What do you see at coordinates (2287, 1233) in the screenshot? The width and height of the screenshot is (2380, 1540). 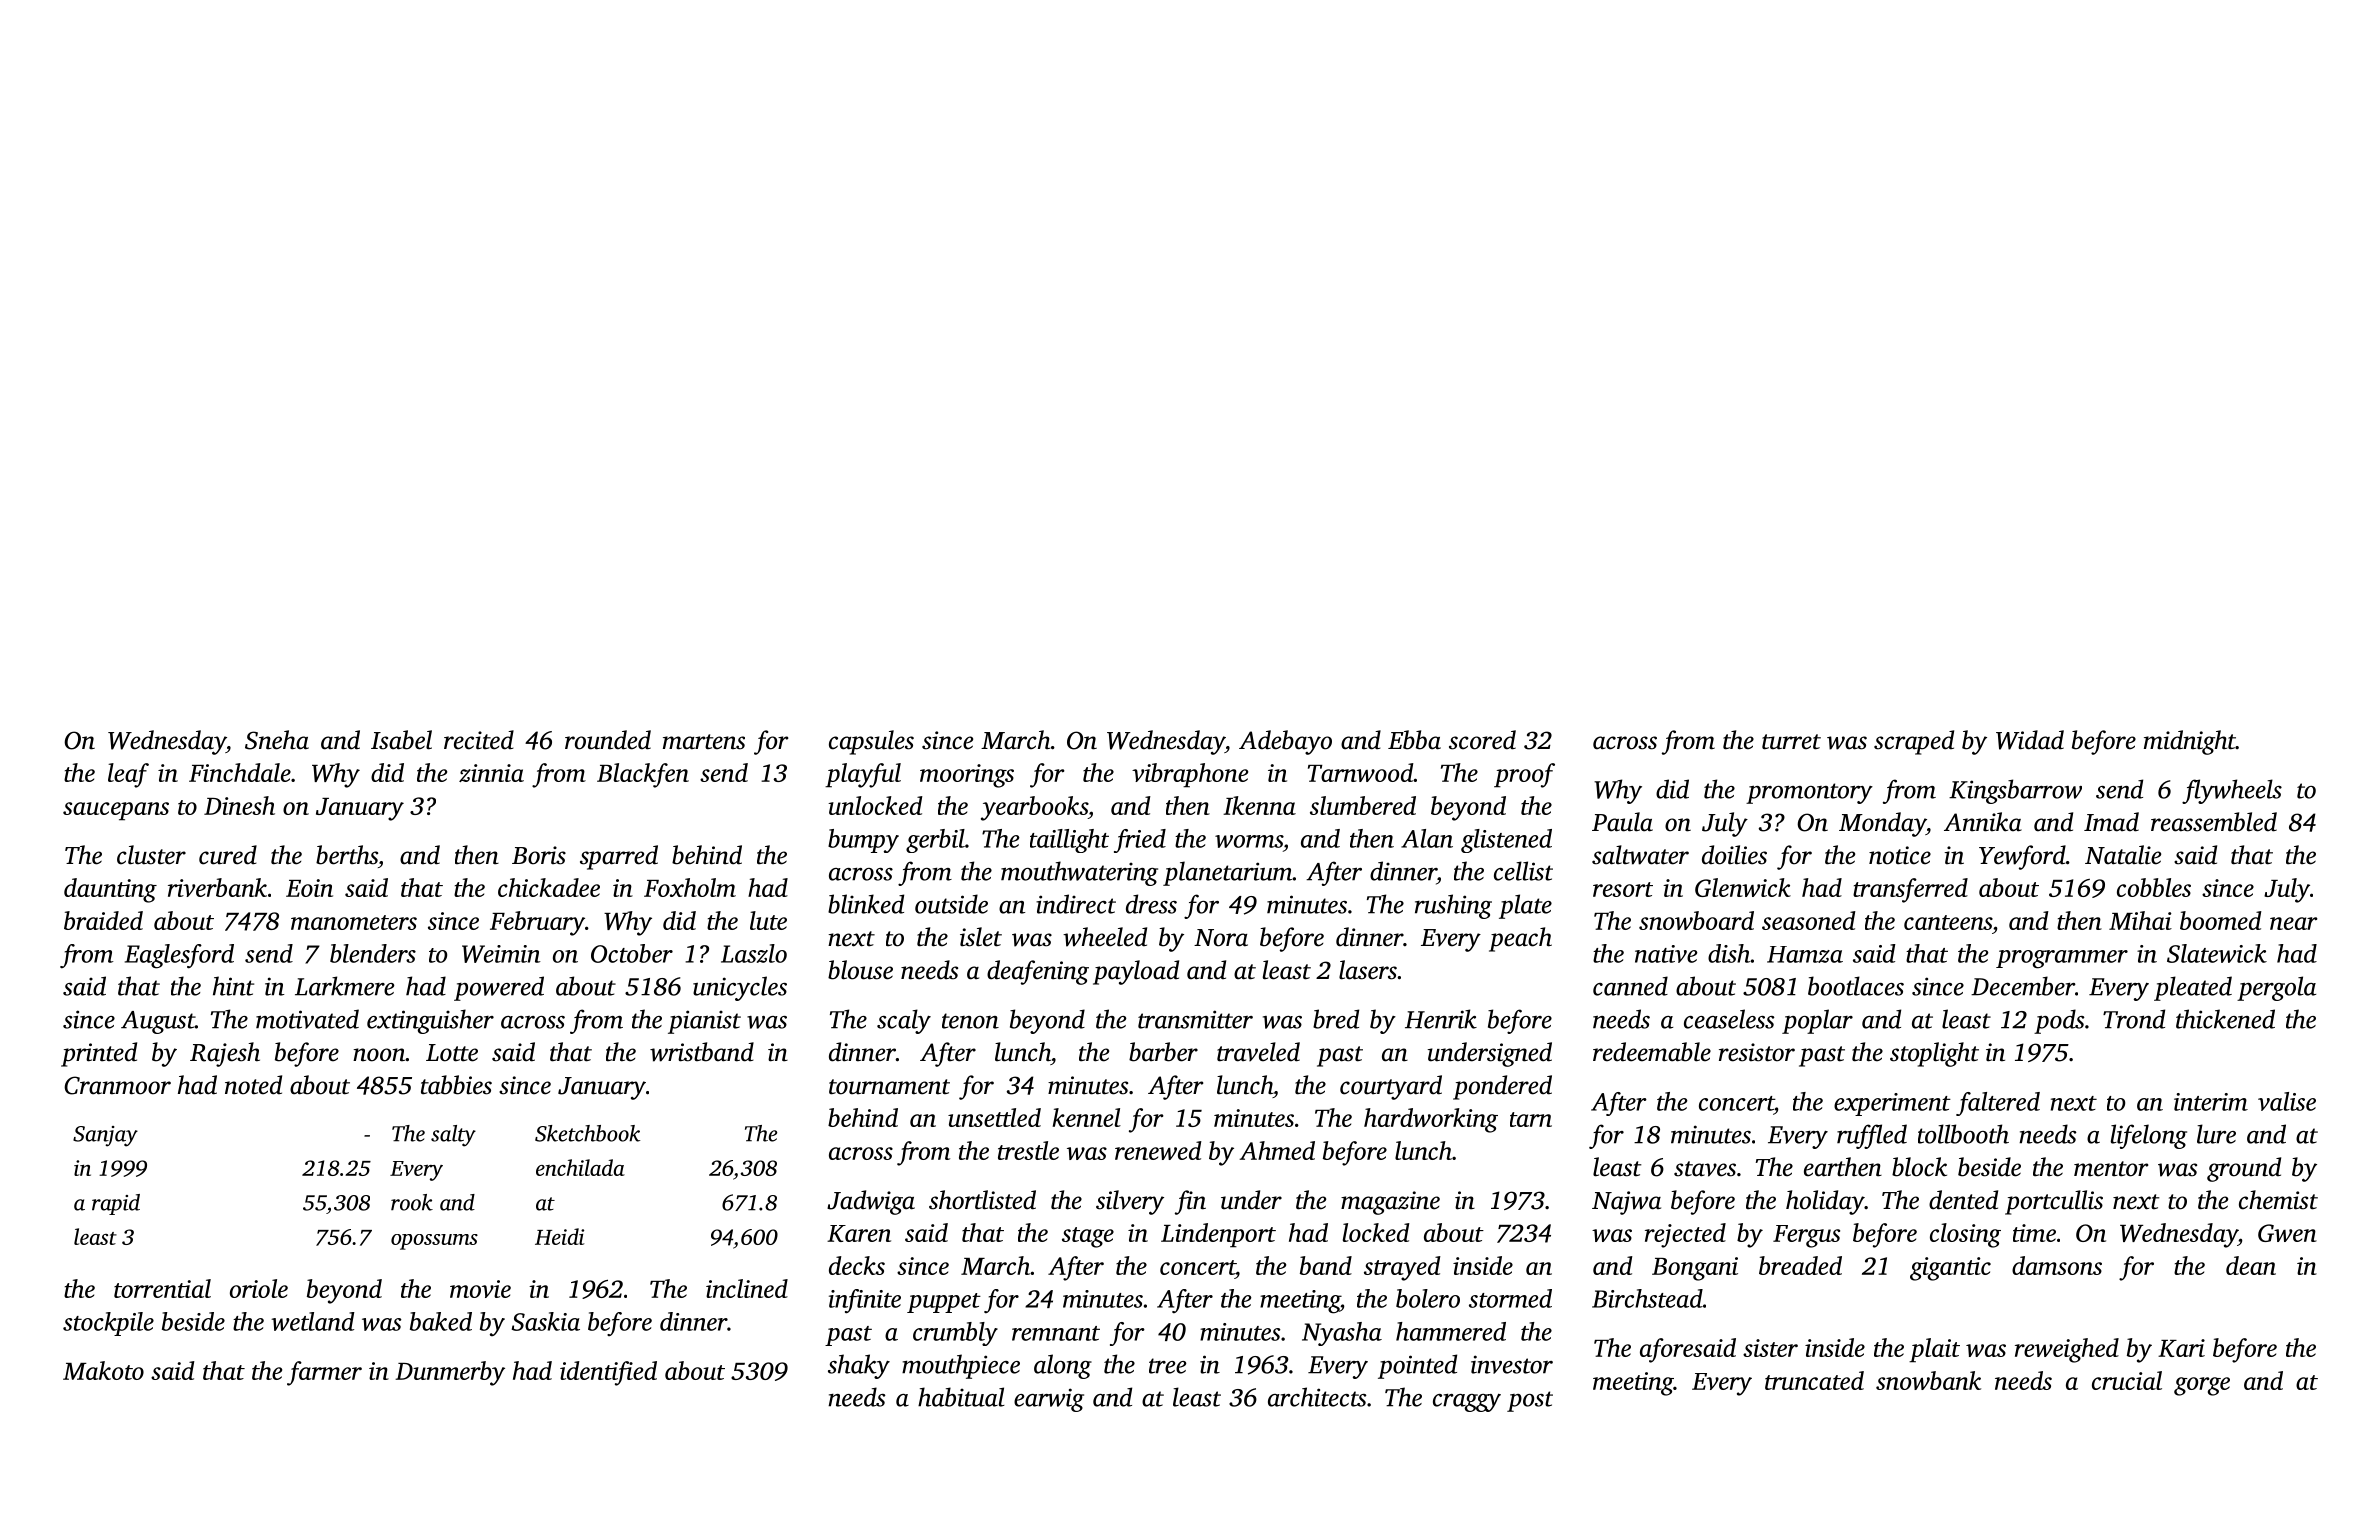 I see `Gwen` at bounding box center [2287, 1233].
